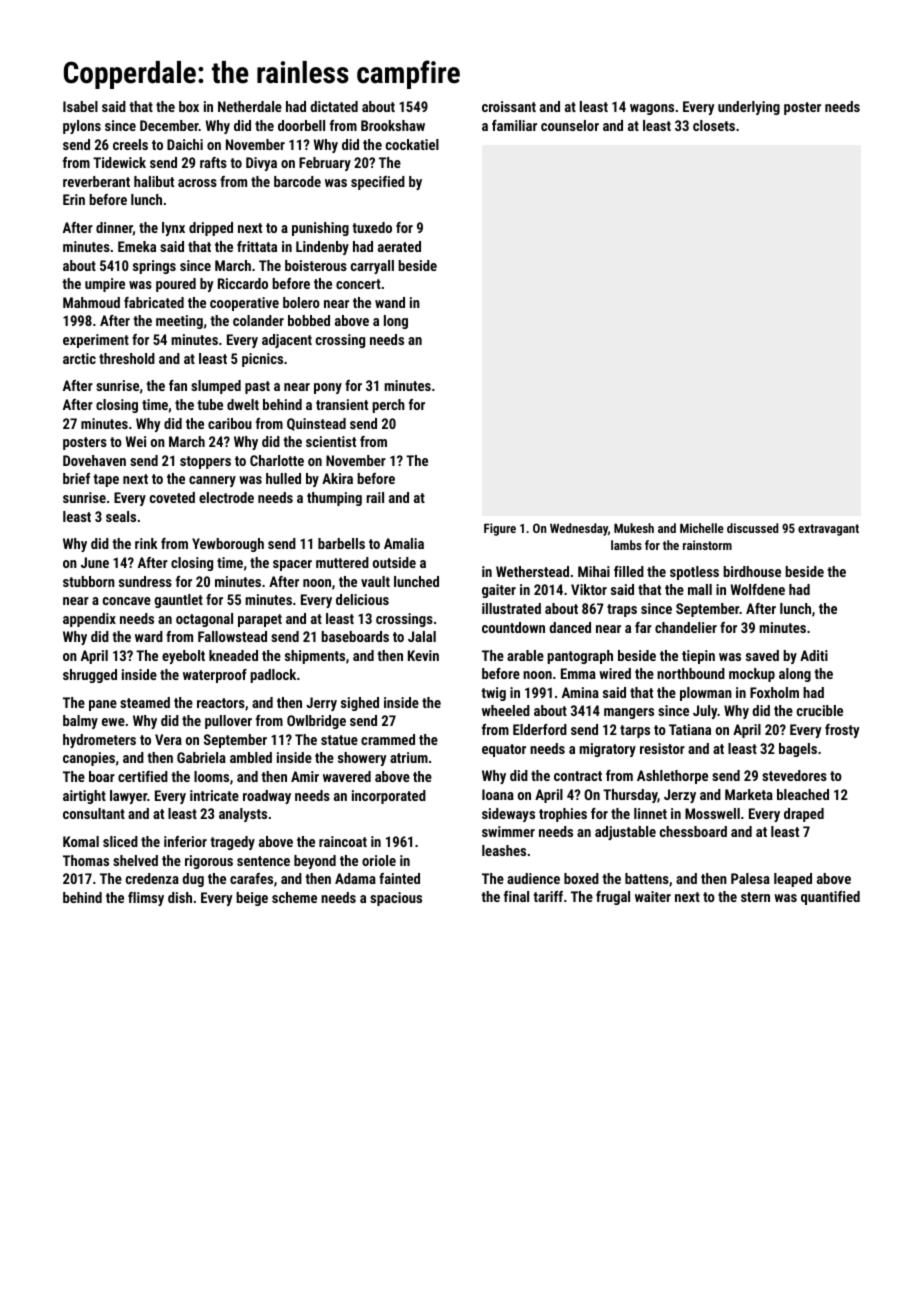  I want to click on final, so click(516, 896).
